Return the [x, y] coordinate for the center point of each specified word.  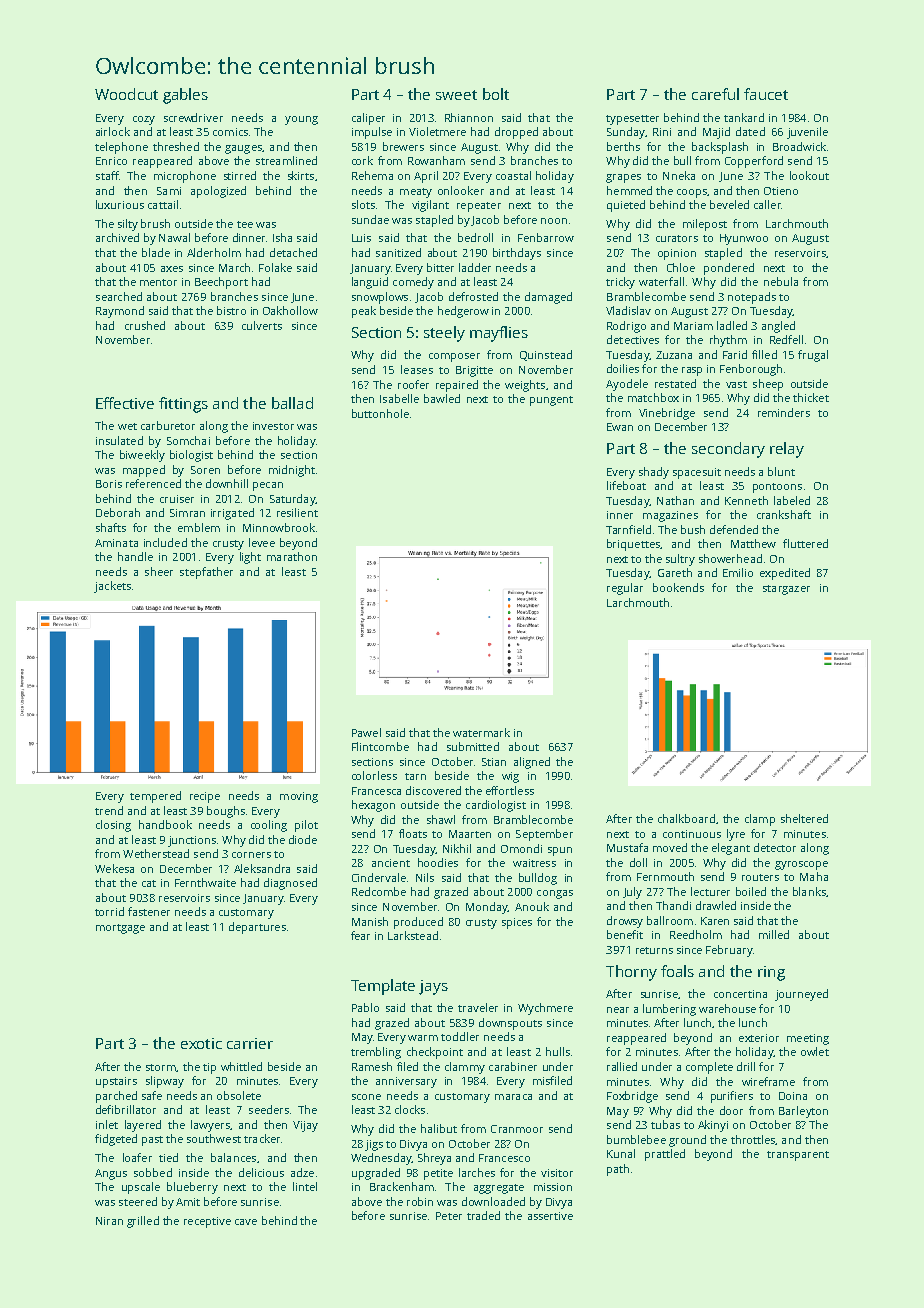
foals [677, 971]
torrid [109, 911]
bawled [442, 398]
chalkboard [686, 818]
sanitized [398, 252]
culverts [262, 325]
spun [560, 851]
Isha [282, 237]
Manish [370, 921]
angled [778, 327]
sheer [159, 571]
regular [625, 589]
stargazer [786, 590]
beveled [729, 204]
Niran [109, 1221]
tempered [155, 797]
